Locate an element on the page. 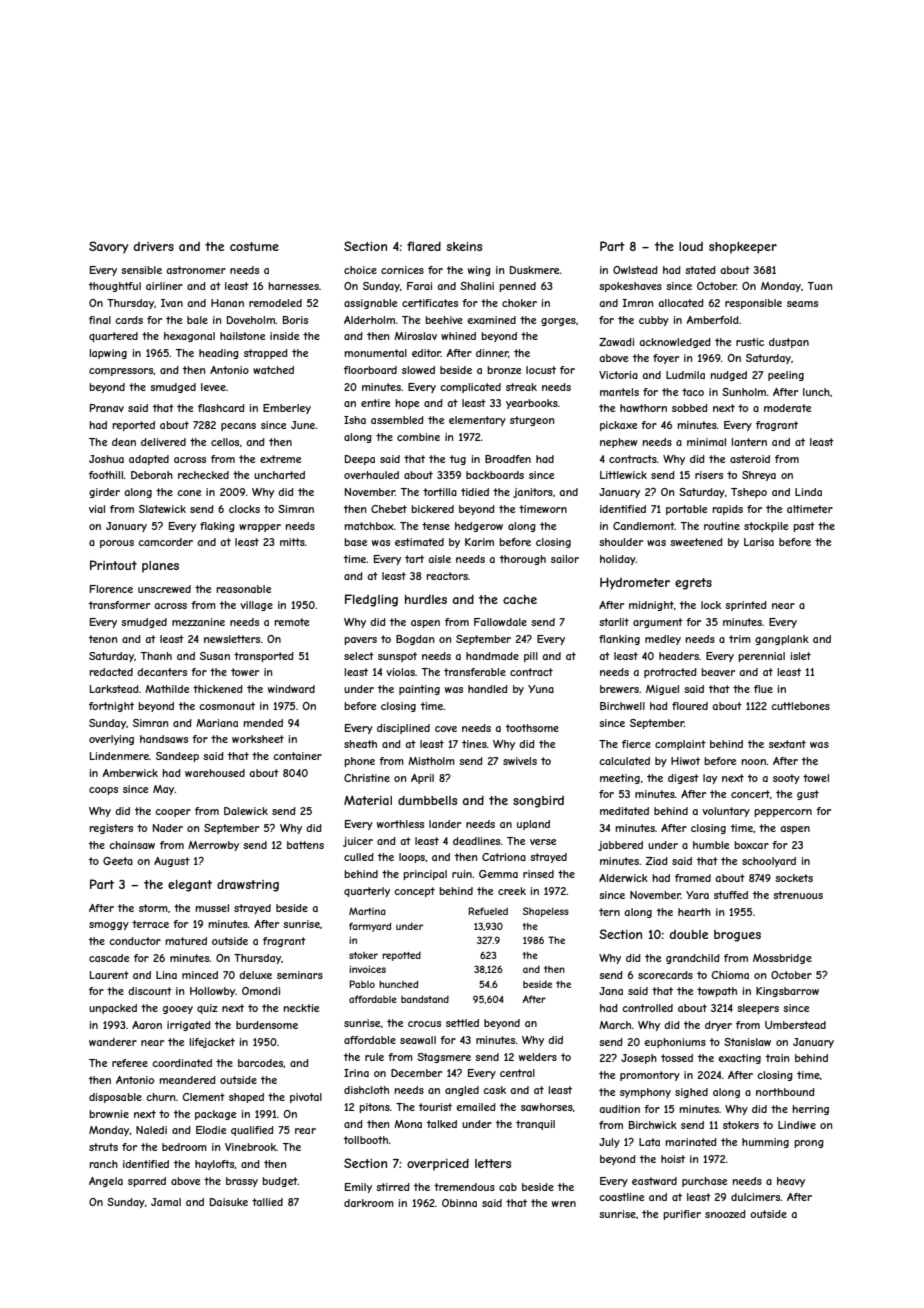 The image size is (924, 1308). allocated is located at coordinates (681, 303).
